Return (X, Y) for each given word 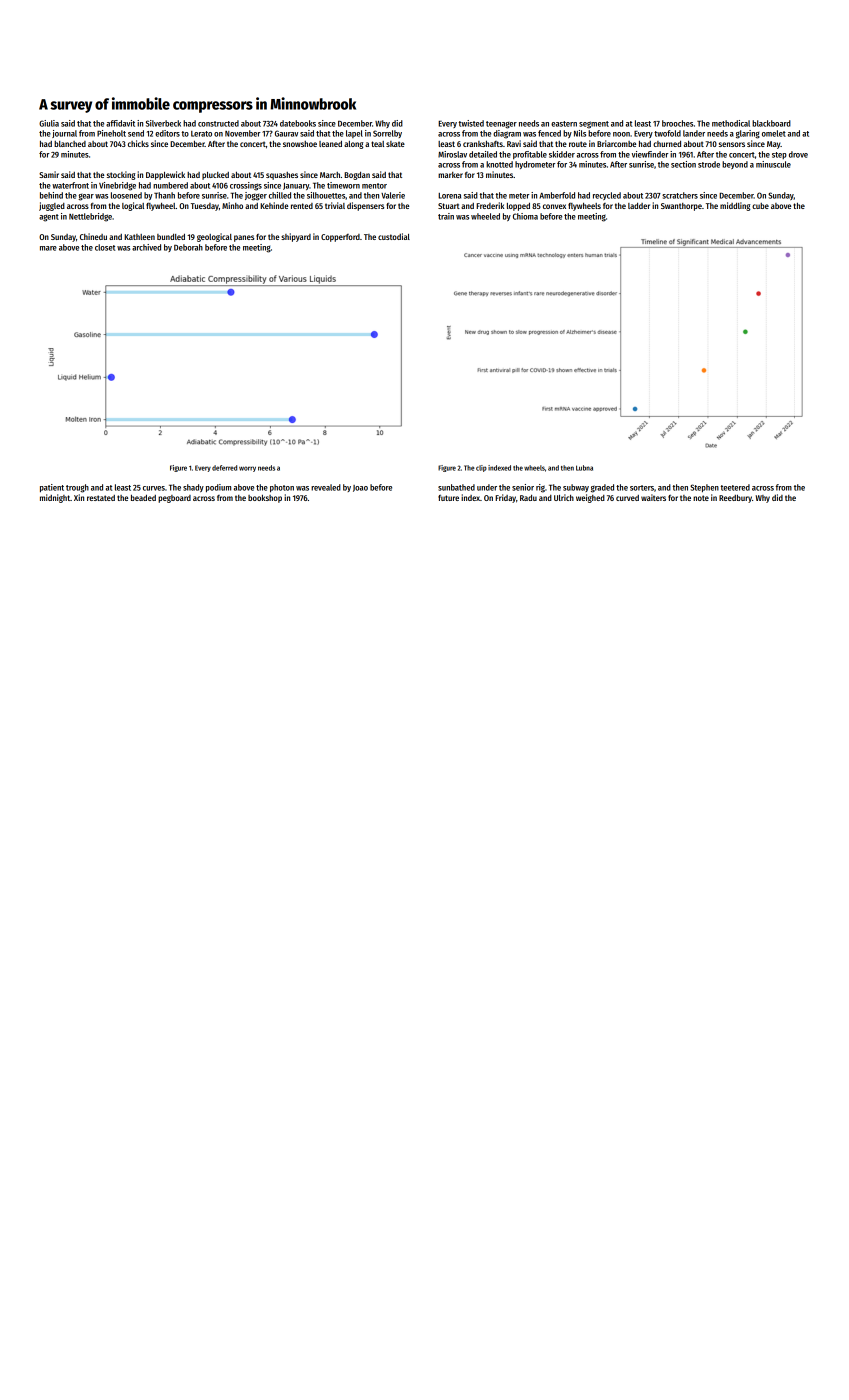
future (448, 498)
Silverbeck (163, 123)
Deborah (188, 247)
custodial (394, 236)
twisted (471, 123)
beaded (143, 498)
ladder (639, 206)
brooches (678, 123)
